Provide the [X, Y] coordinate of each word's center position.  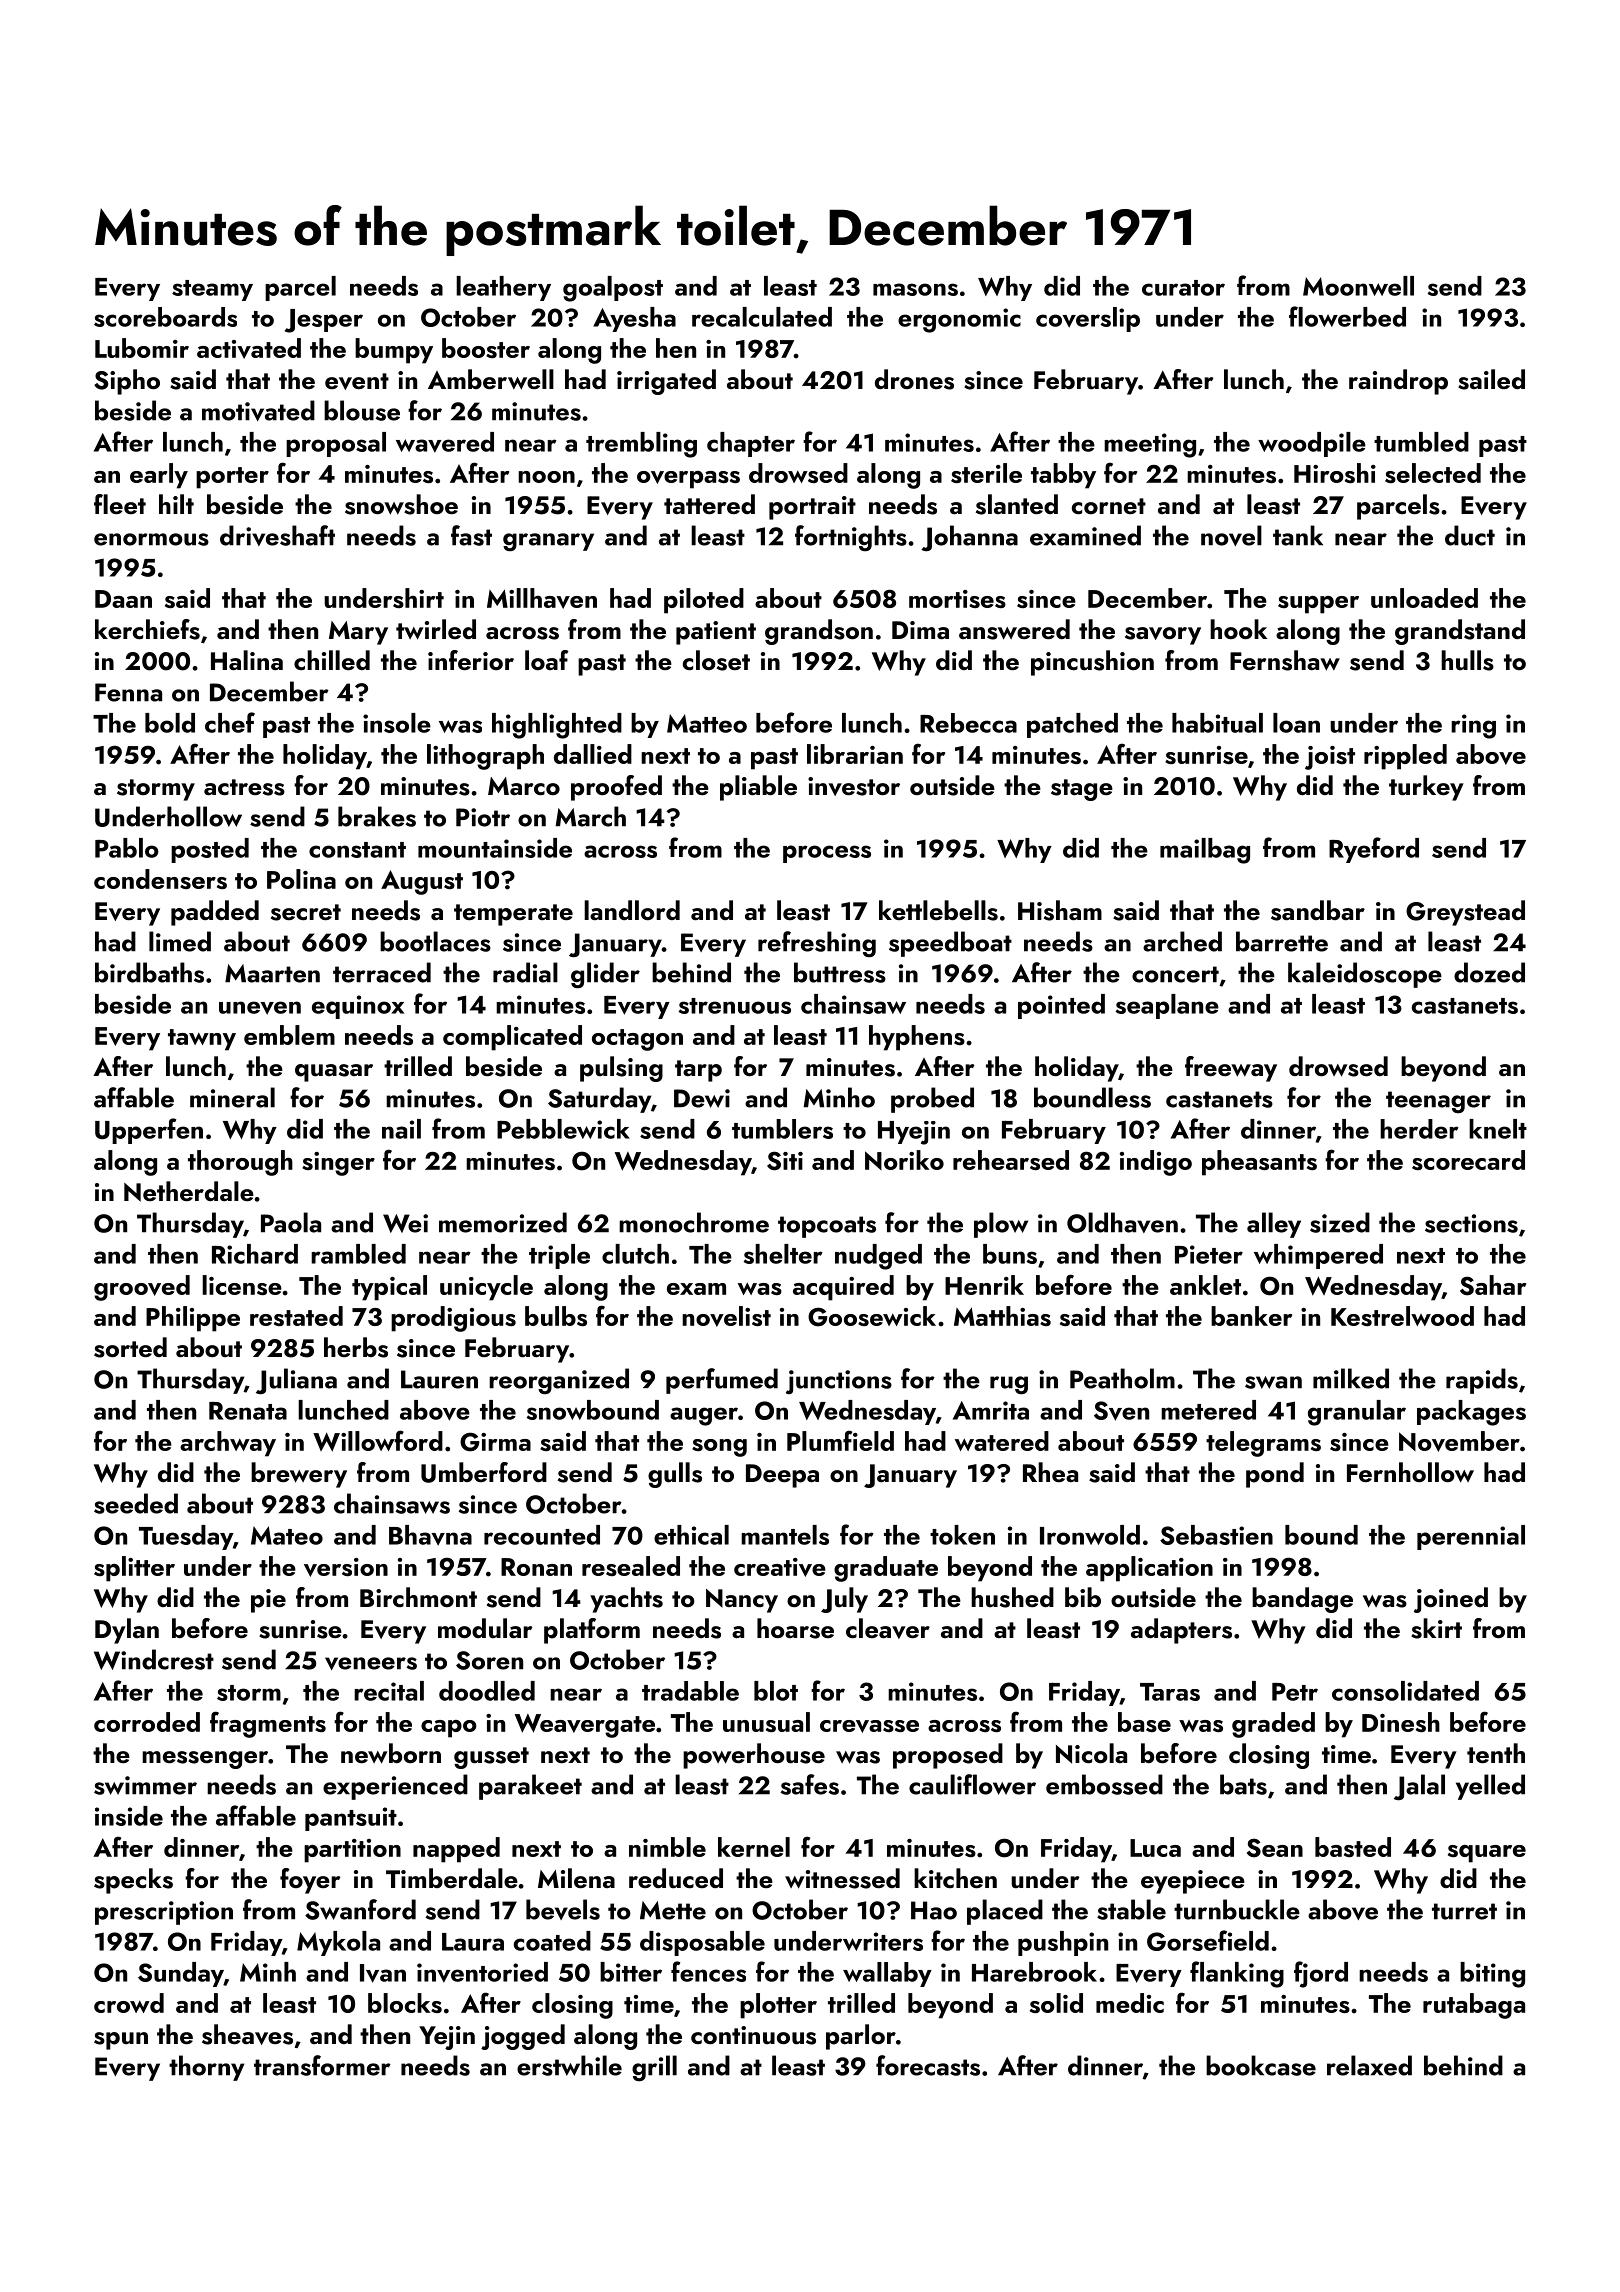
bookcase [1261, 2065]
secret [306, 912]
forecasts [928, 2065]
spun [121, 2041]
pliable [758, 788]
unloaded [1424, 598]
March [590, 816]
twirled [436, 629]
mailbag [1205, 851]
